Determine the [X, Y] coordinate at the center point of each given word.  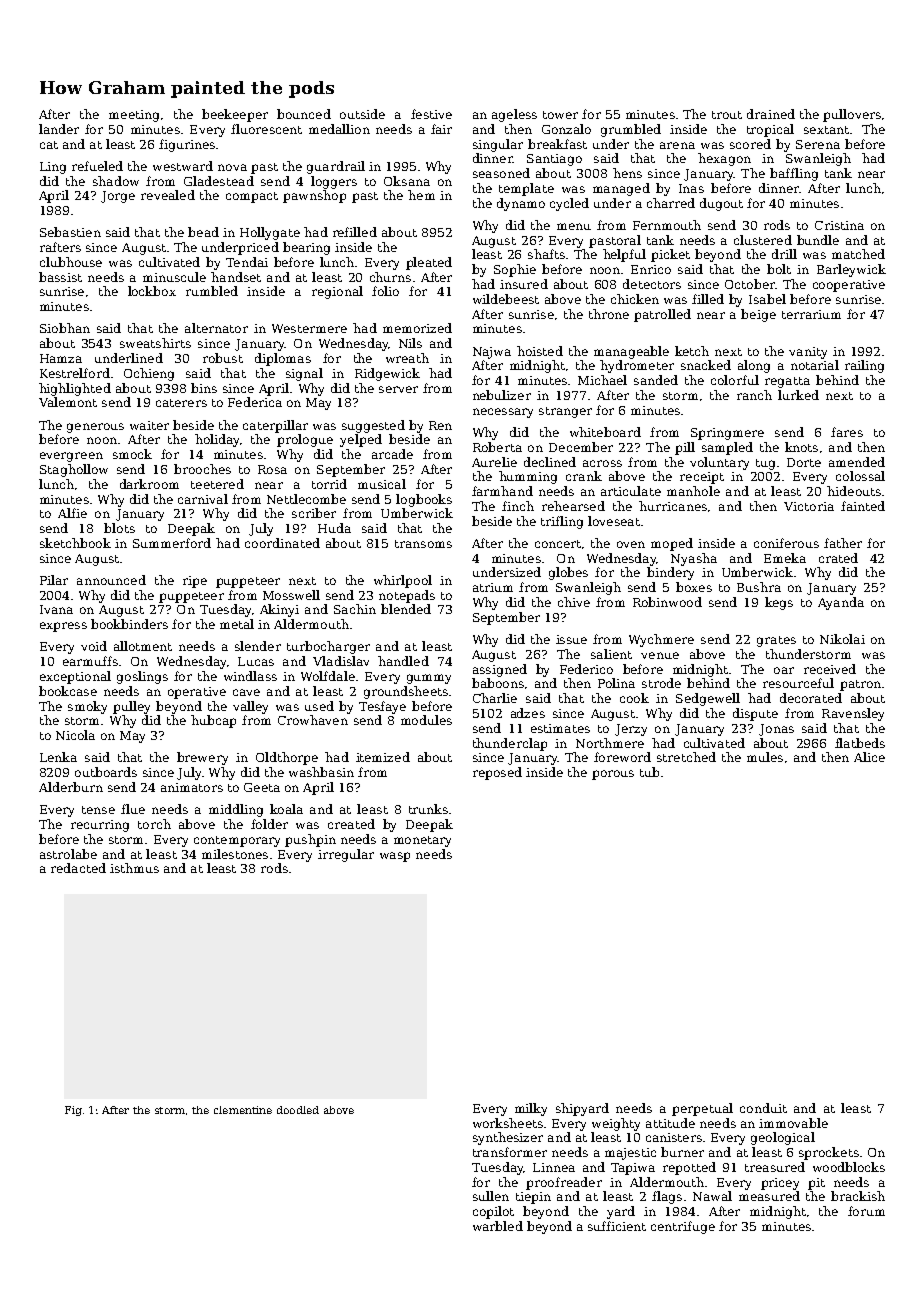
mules [765, 757]
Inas [691, 188]
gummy [429, 679]
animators [192, 787]
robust [223, 358]
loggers [334, 182]
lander [59, 129]
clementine [243, 1110]
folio [385, 291]
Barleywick [851, 270]
